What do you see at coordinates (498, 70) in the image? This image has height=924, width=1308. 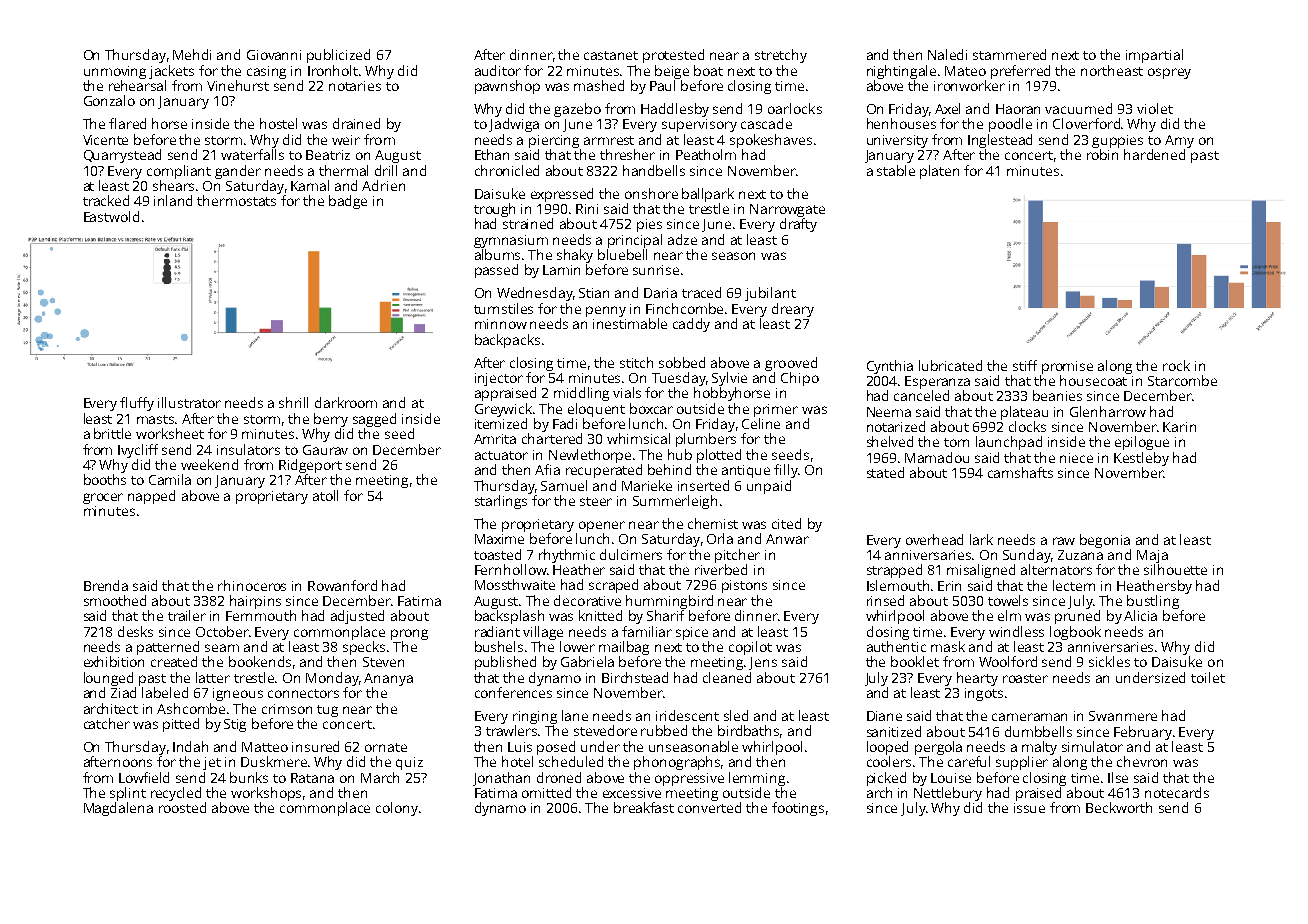 I see `auditor` at bounding box center [498, 70].
